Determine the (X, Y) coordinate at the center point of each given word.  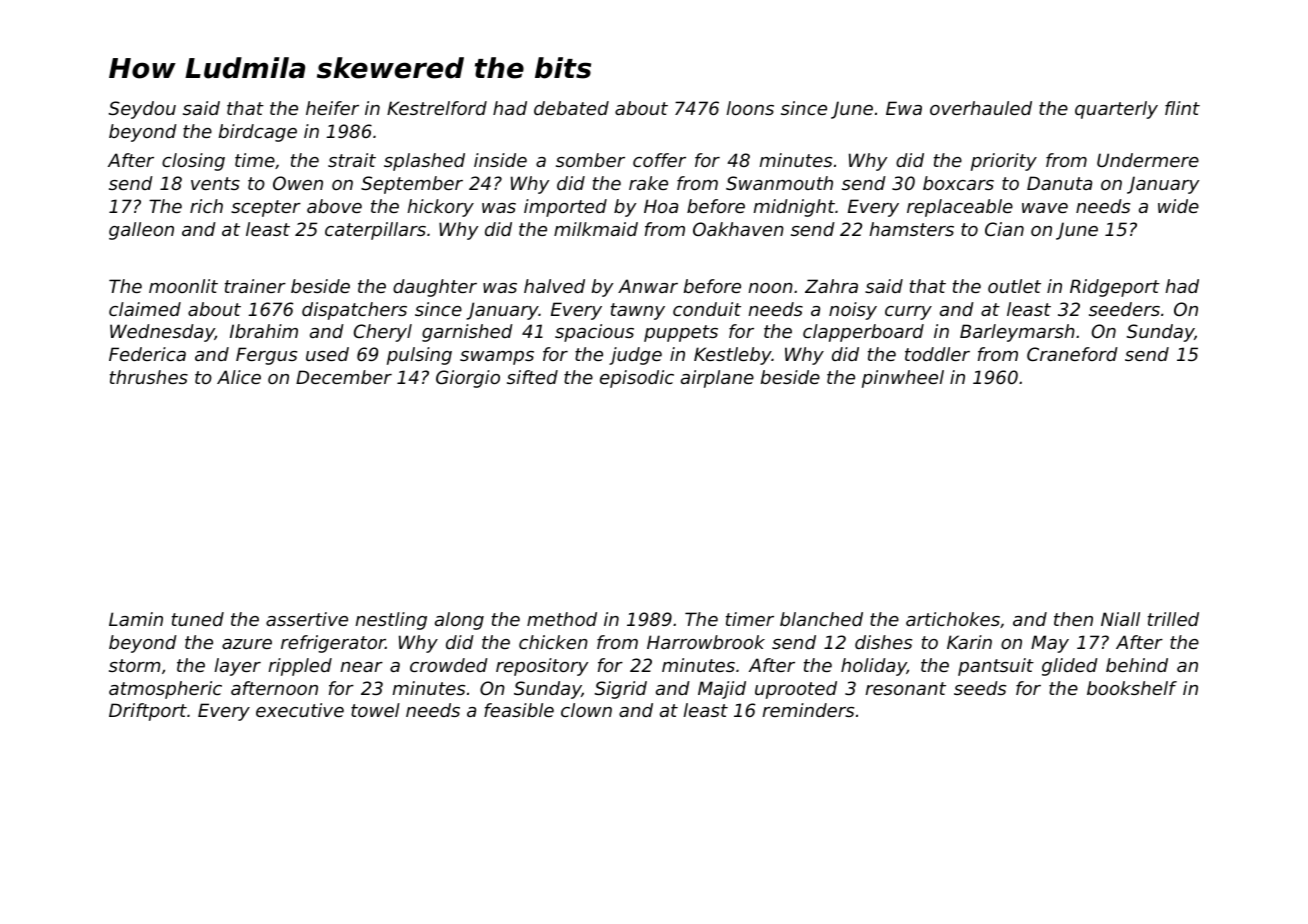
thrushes (149, 377)
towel (375, 710)
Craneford (1072, 354)
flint (1182, 108)
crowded (449, 665)
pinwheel (903, 379)
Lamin (136, 619)
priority (1004, 162)
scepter (266, 208)
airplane (717, 379)
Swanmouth (779, 183)
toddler (937, 354)
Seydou (142, 110)
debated (571, 108)
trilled (1173, 619)
